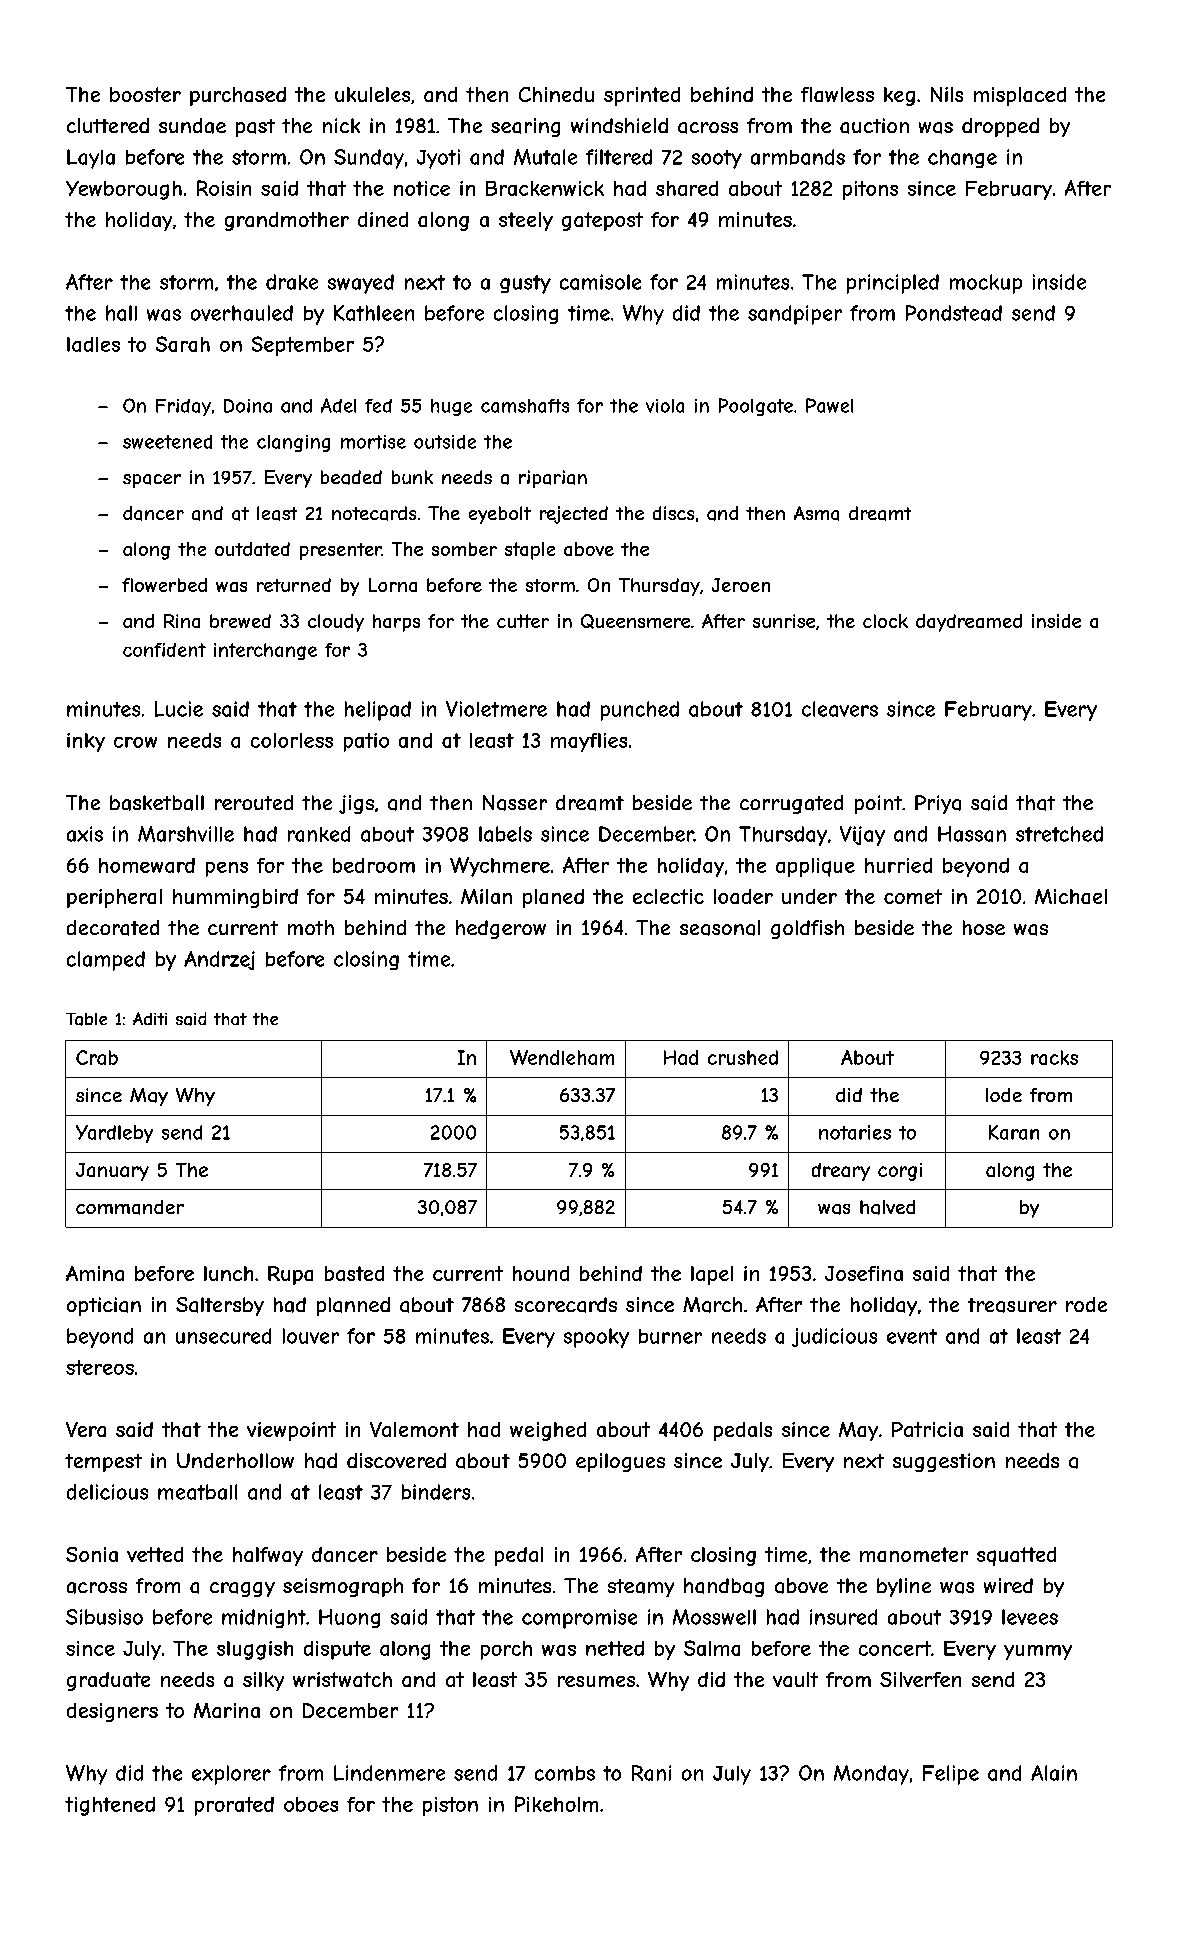 The width and height of the screenshot is (1178, 1941). What do you see at coordinates (231, 1775) in the screenshot?
I see `explorer` at bounding box center [231, 1775].
